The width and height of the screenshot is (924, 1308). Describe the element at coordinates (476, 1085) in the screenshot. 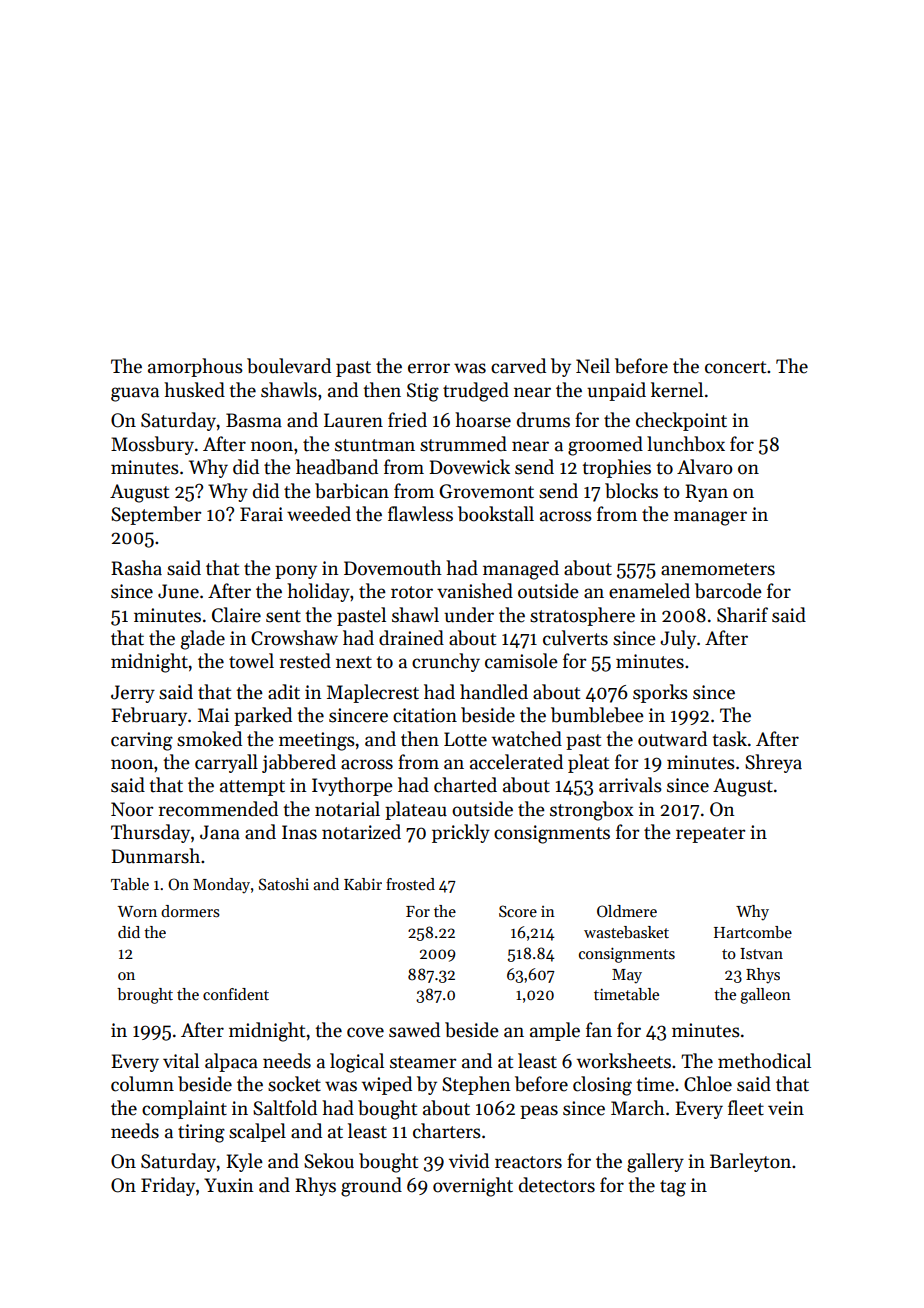

I see `Stephen` at that location.
